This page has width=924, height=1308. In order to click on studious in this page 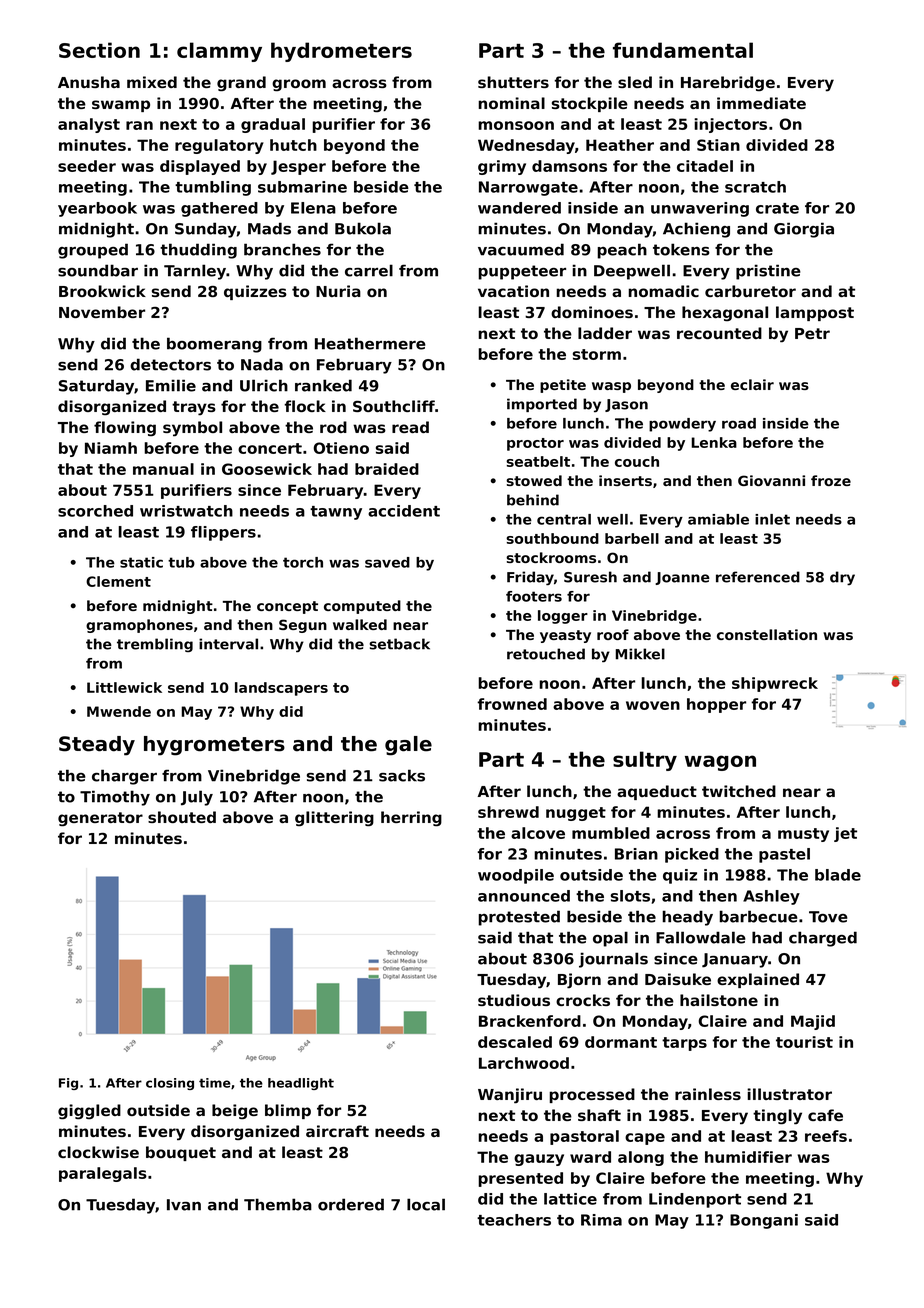, I will do `click(514, 1000)`.
